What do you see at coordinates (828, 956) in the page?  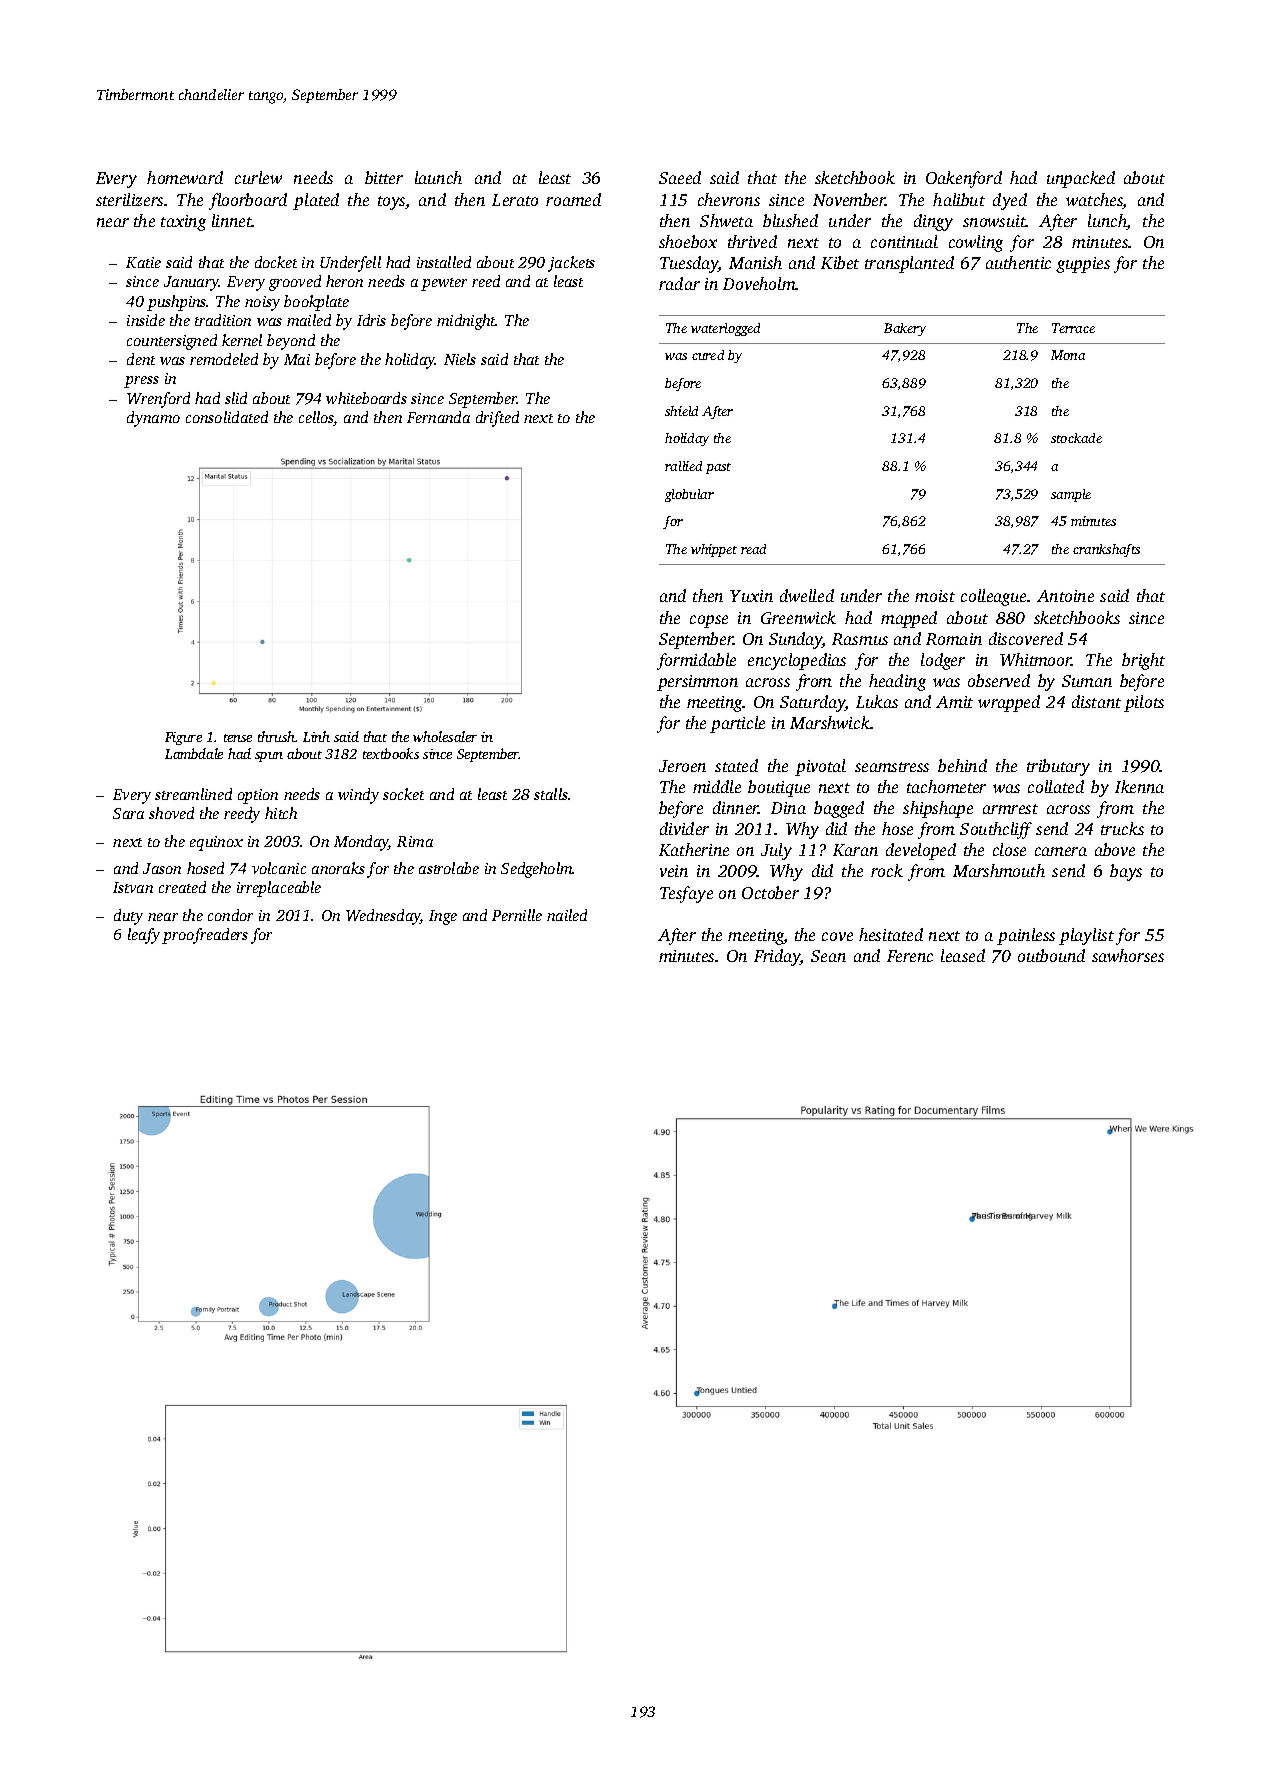 I see `Sean` at bounding box center [828, 956].
